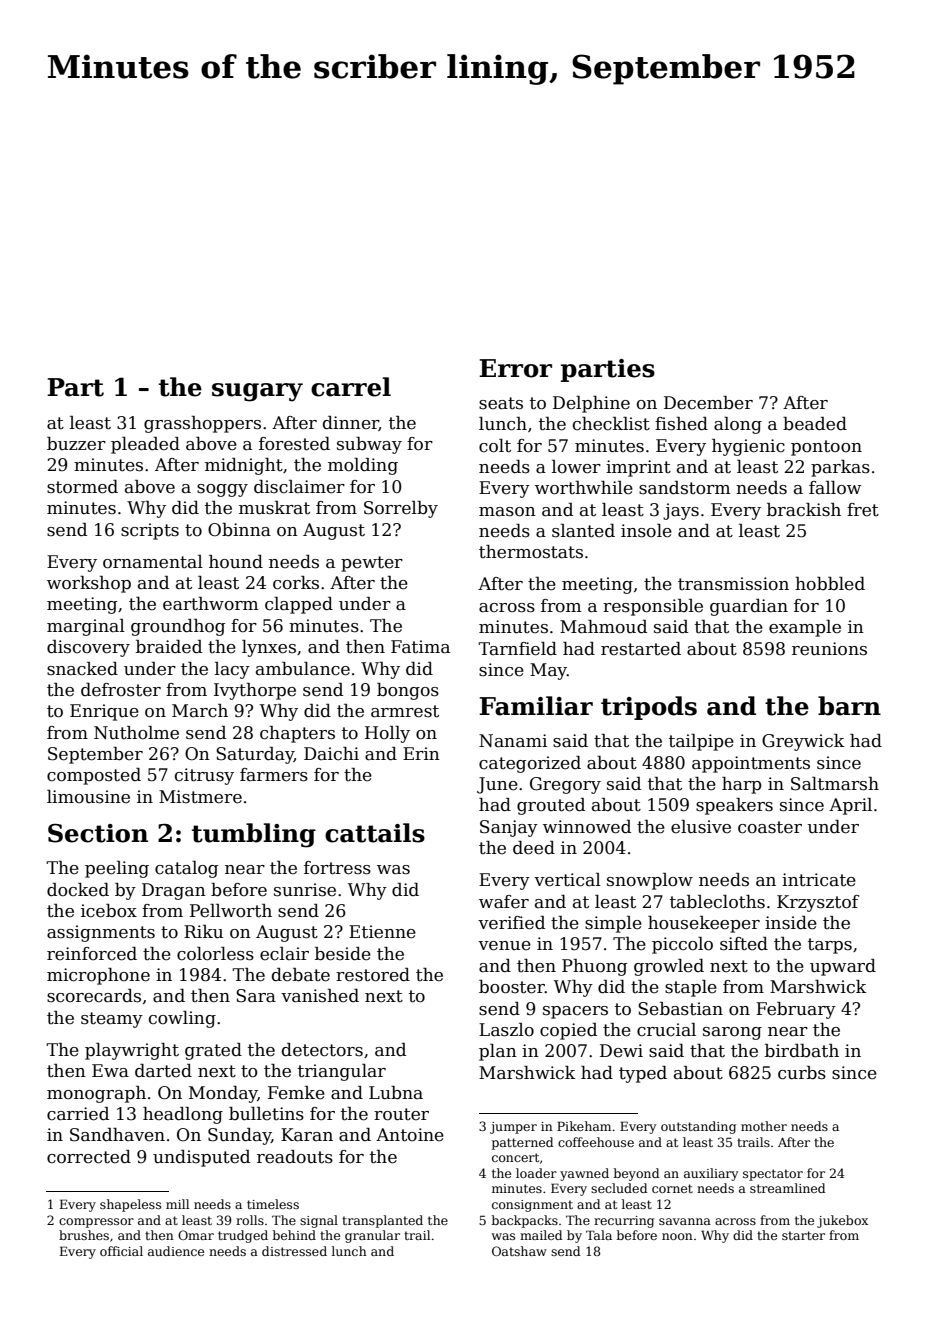  I want to click on Delphine, so click(591, 404).
